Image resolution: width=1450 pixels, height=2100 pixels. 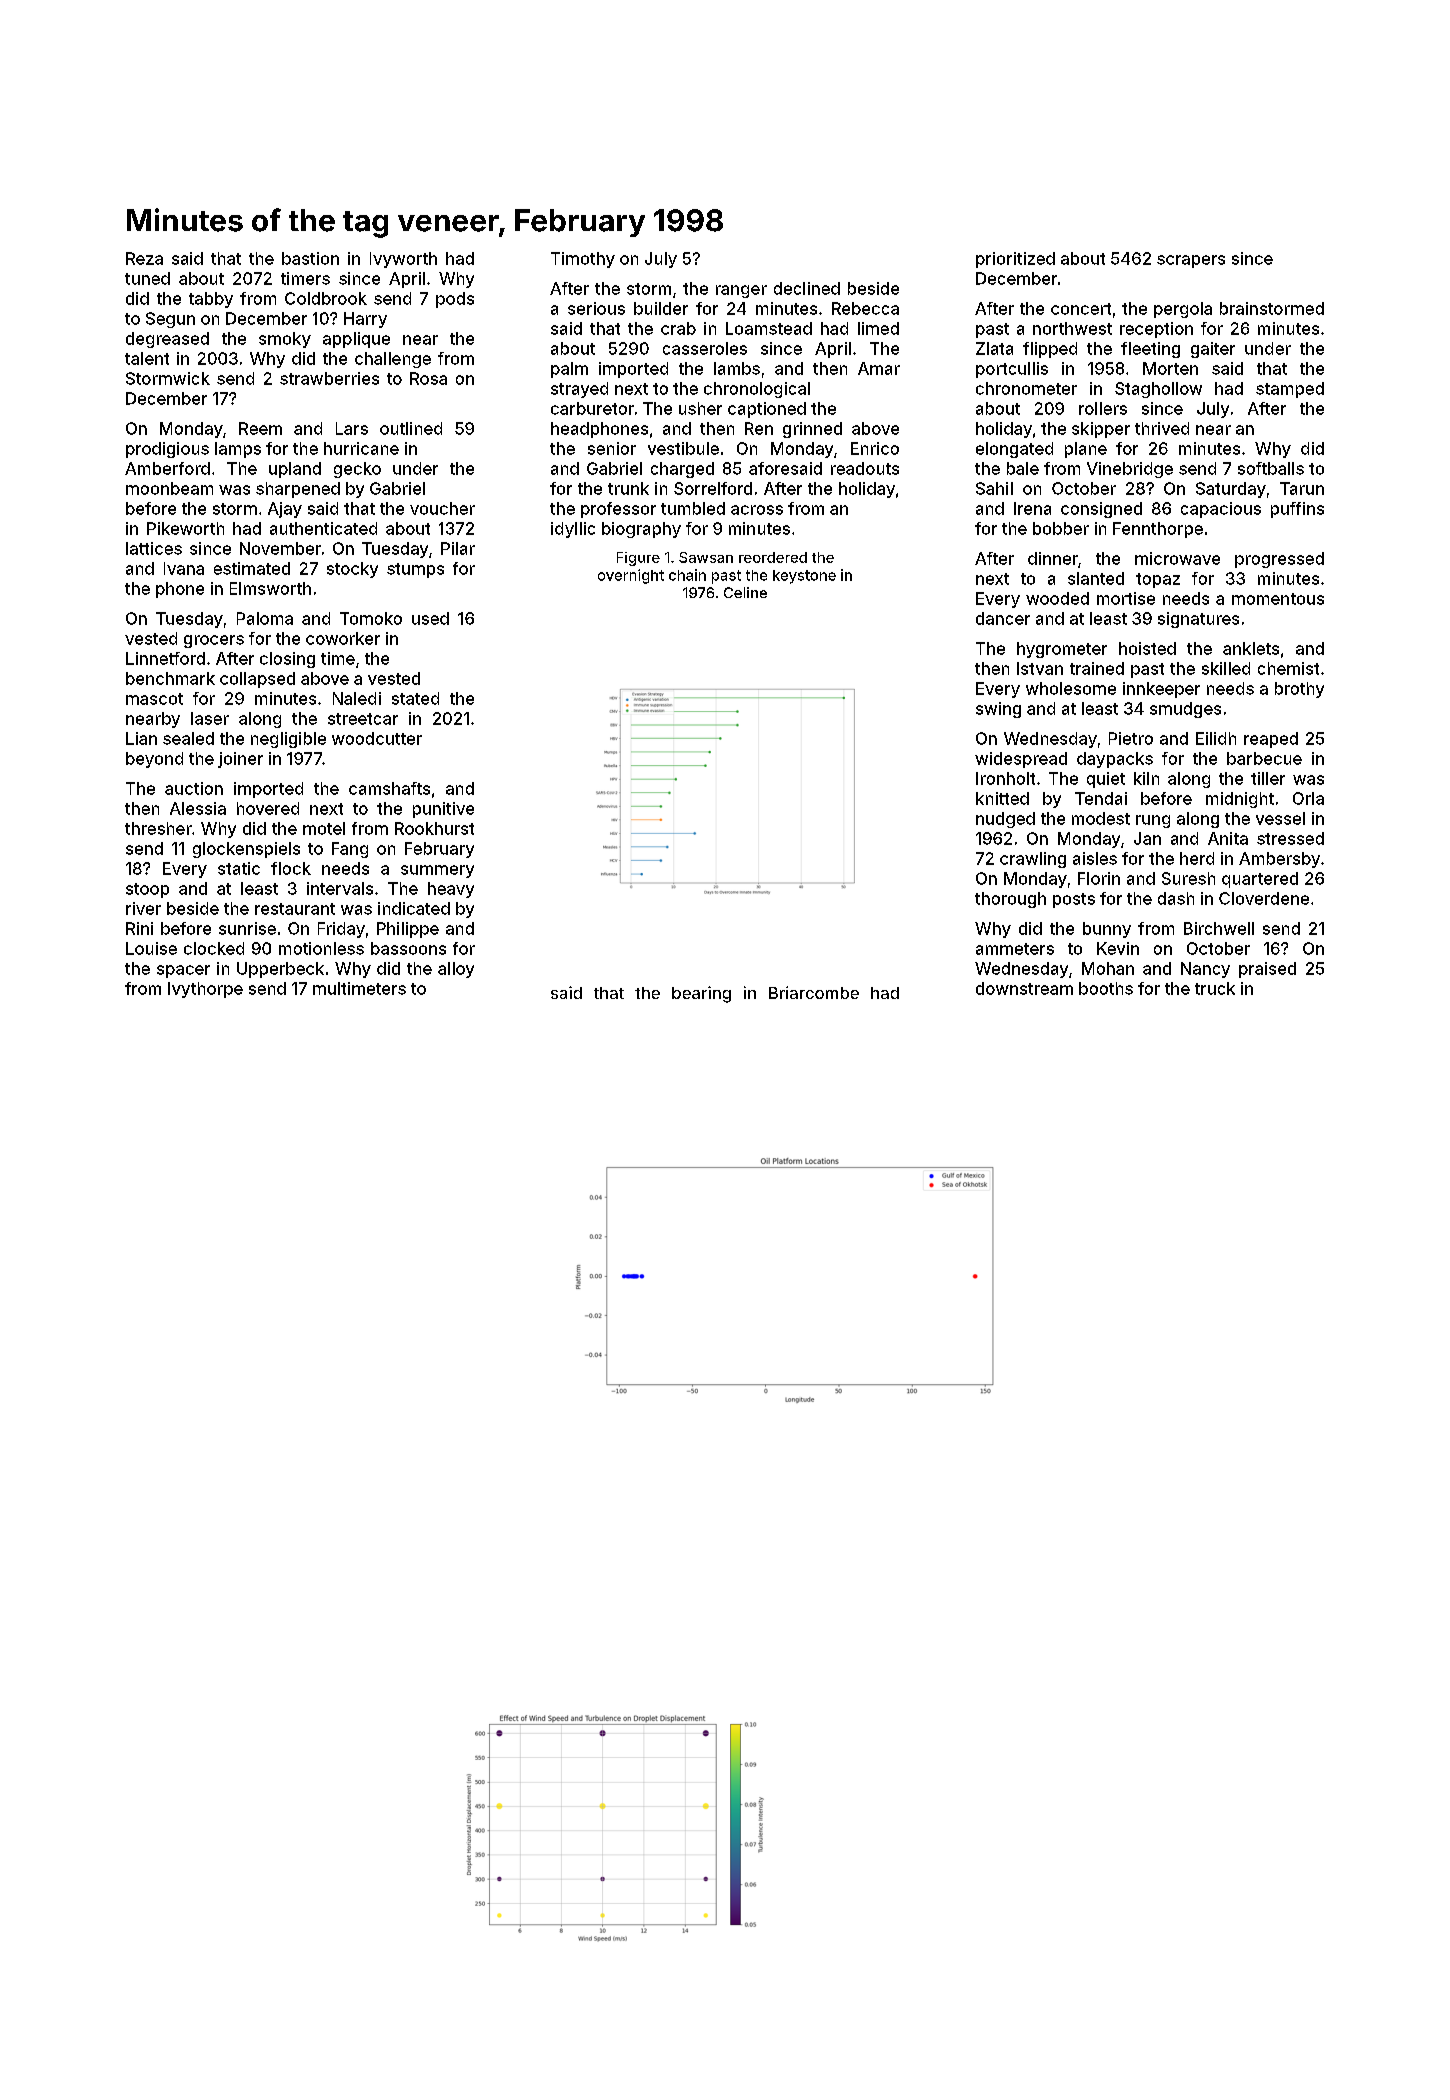 What do you see at coordinates (596, 308) in the screenshot?
I see `serious` at bounding box center [596, 308].
